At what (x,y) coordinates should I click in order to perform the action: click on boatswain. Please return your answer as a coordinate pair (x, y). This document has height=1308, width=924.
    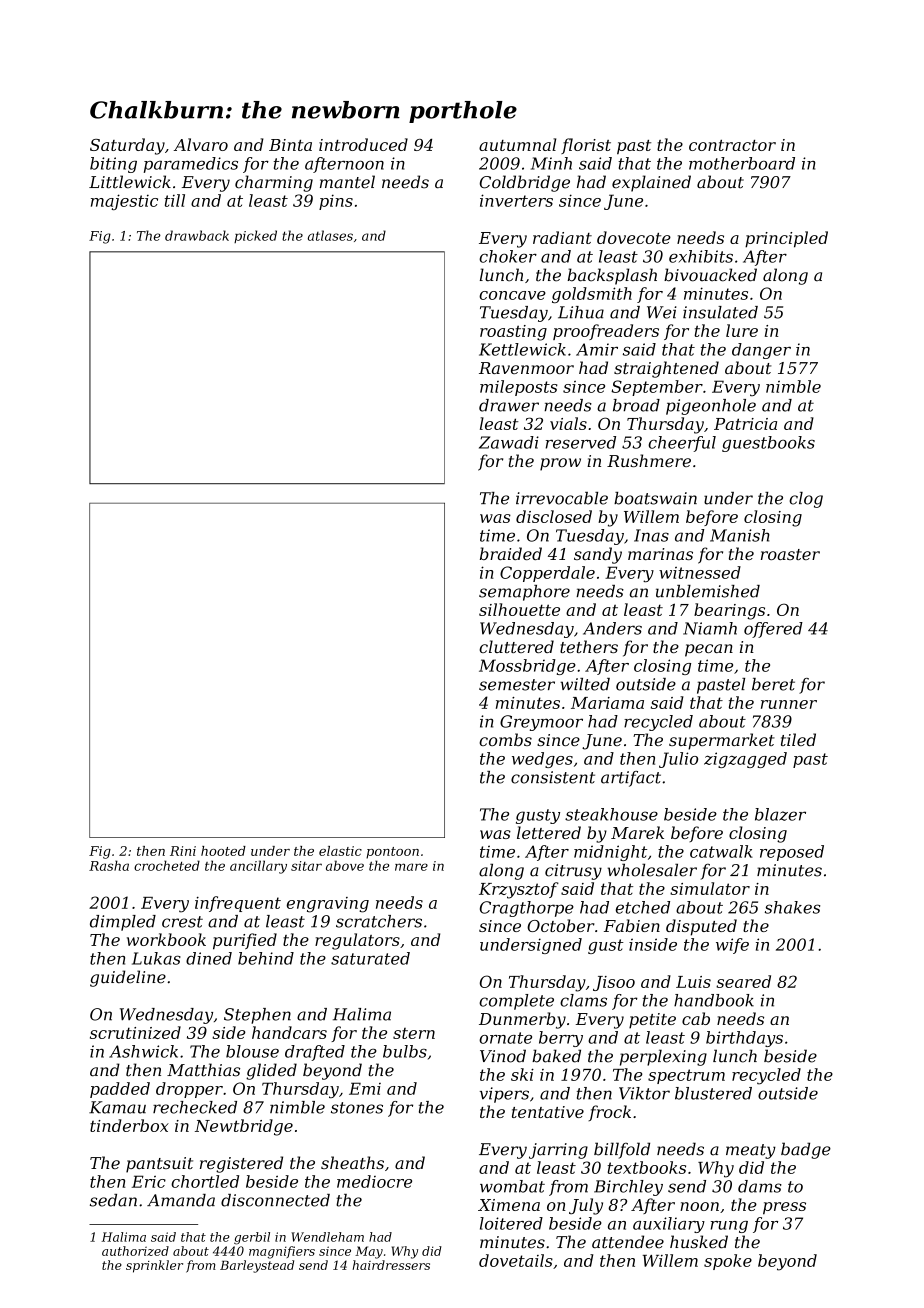
    Looking at the image, I should click on (655, 498).
